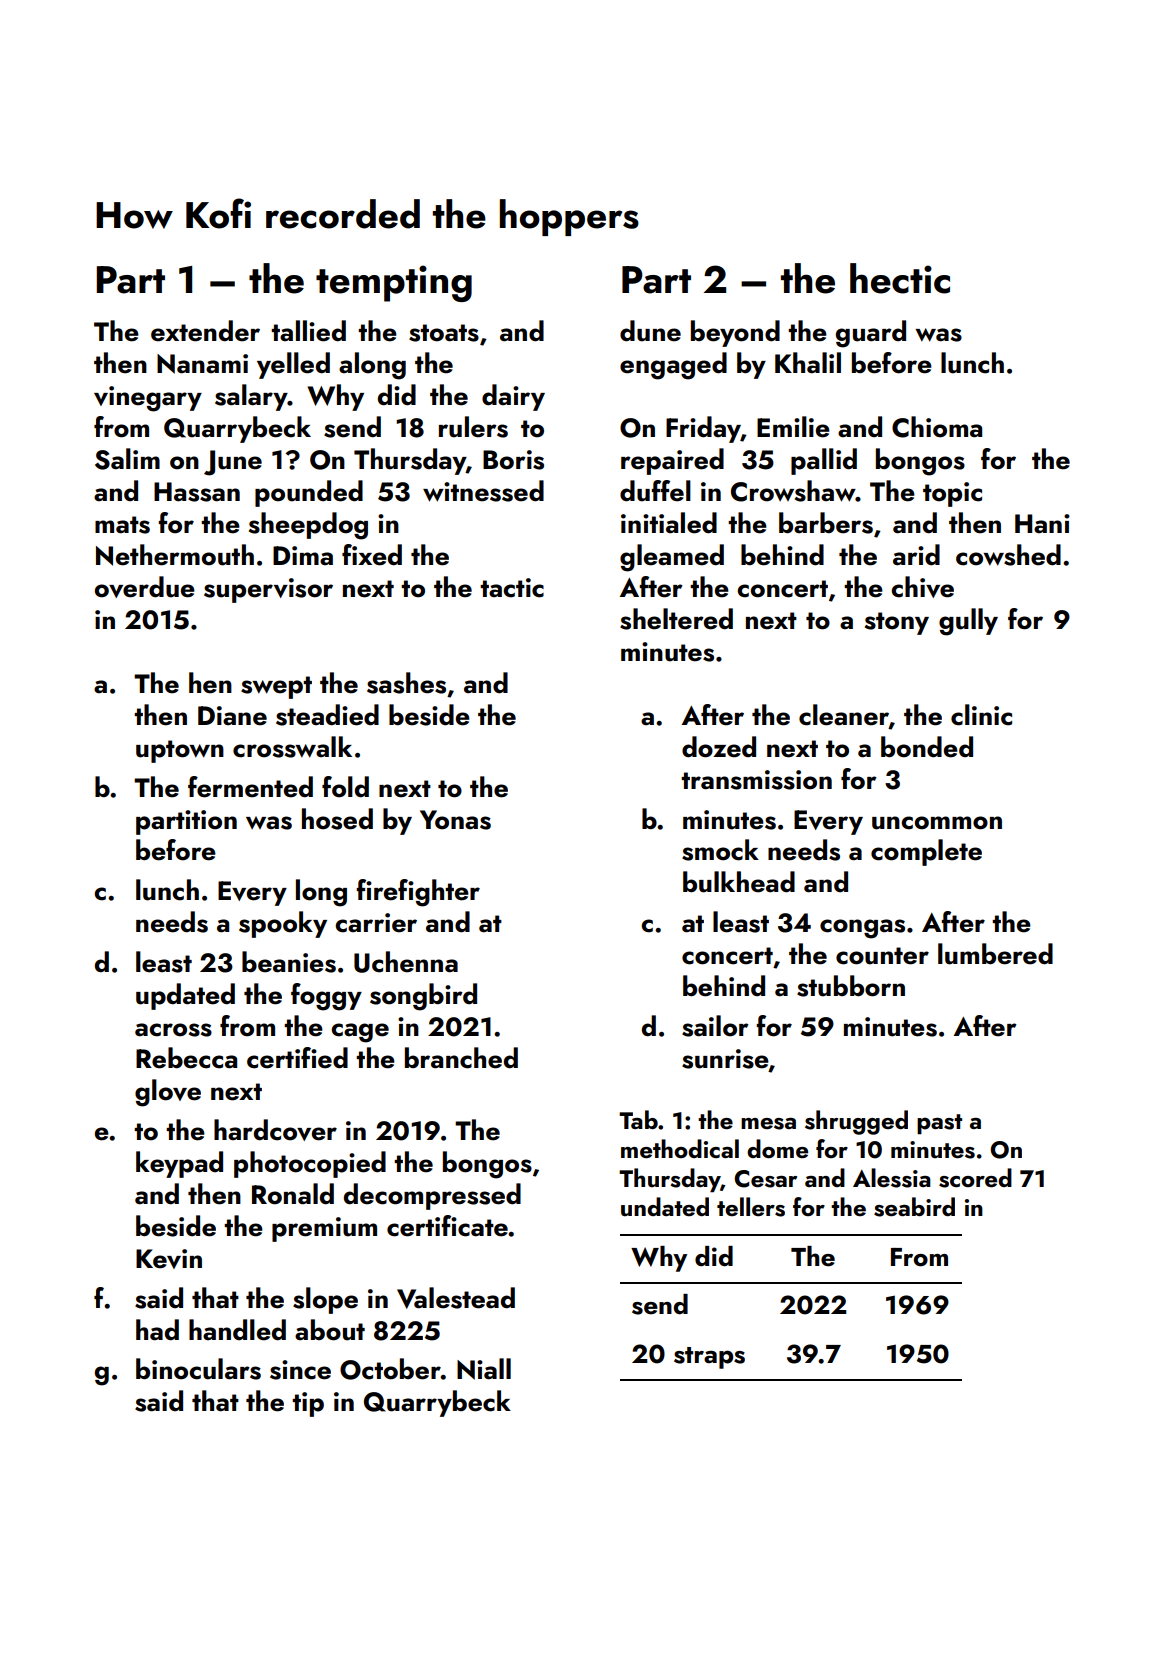  Describe the element at coordinates (851, 986) in the image. I see `stubborn` at that location.
